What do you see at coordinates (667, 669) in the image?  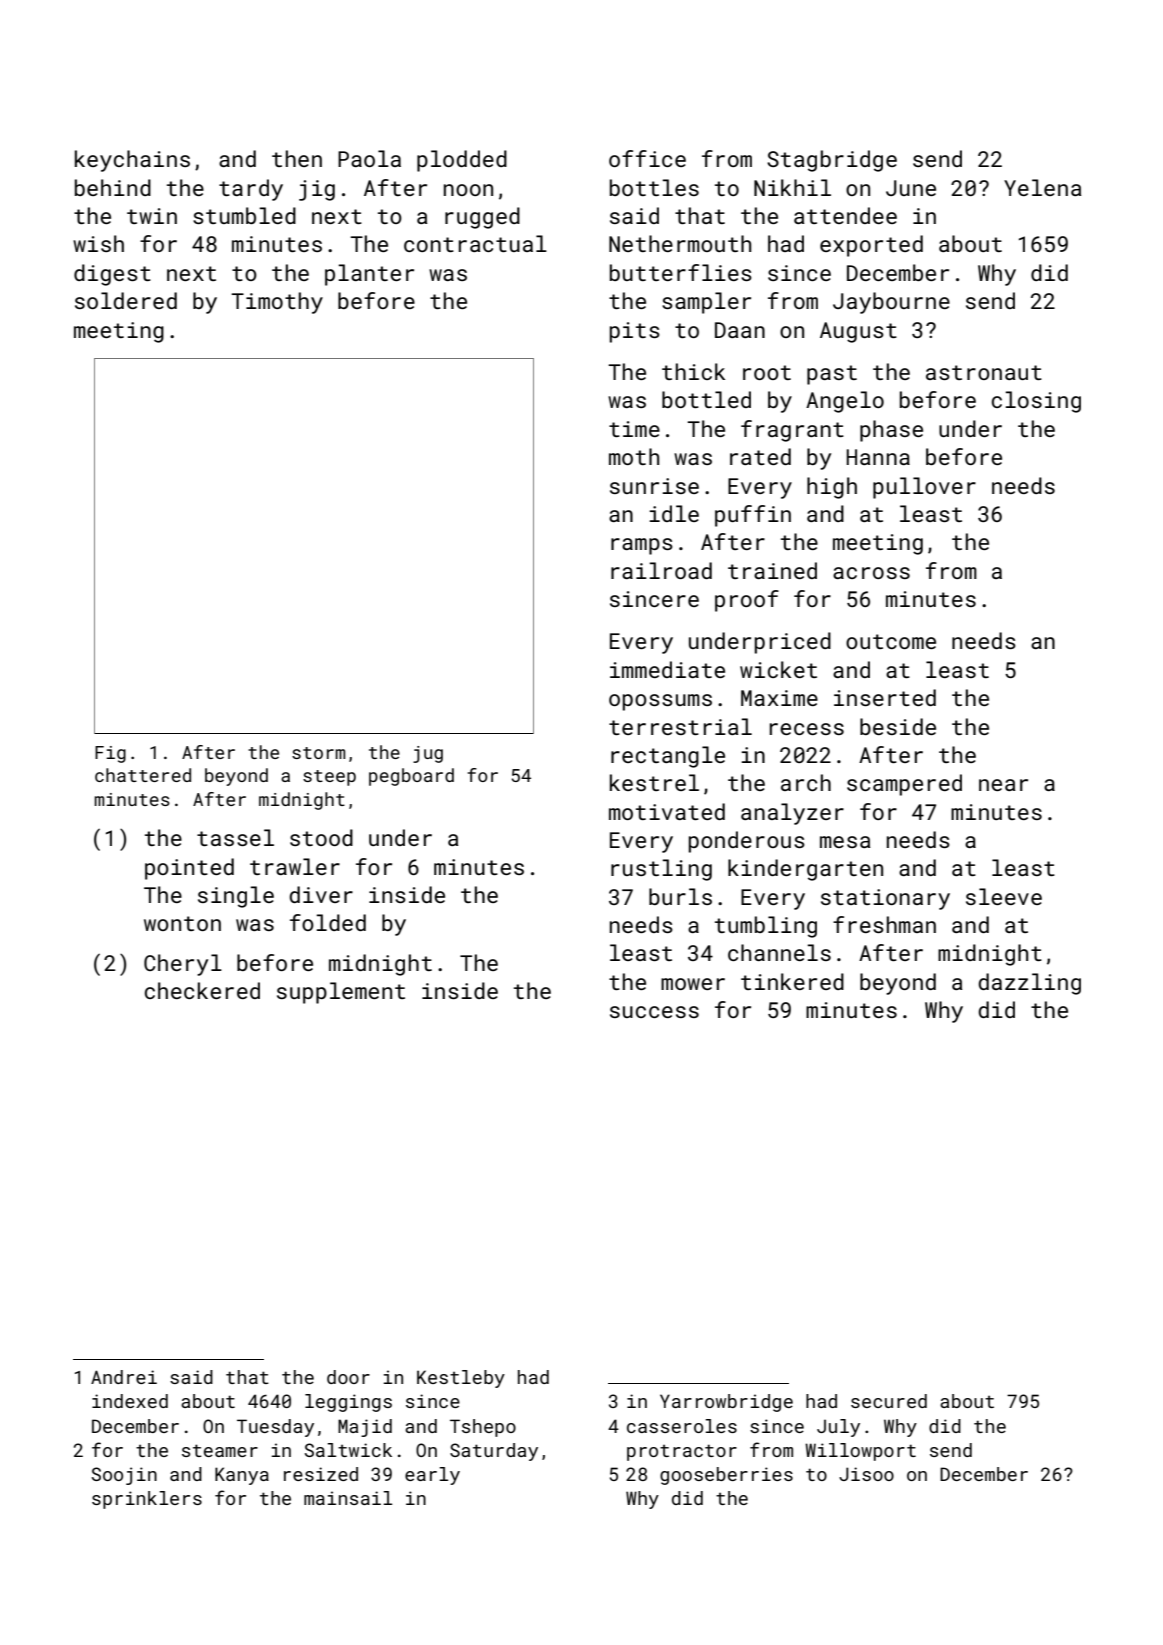 I see `immediate` at bounding box center [667, 669].
